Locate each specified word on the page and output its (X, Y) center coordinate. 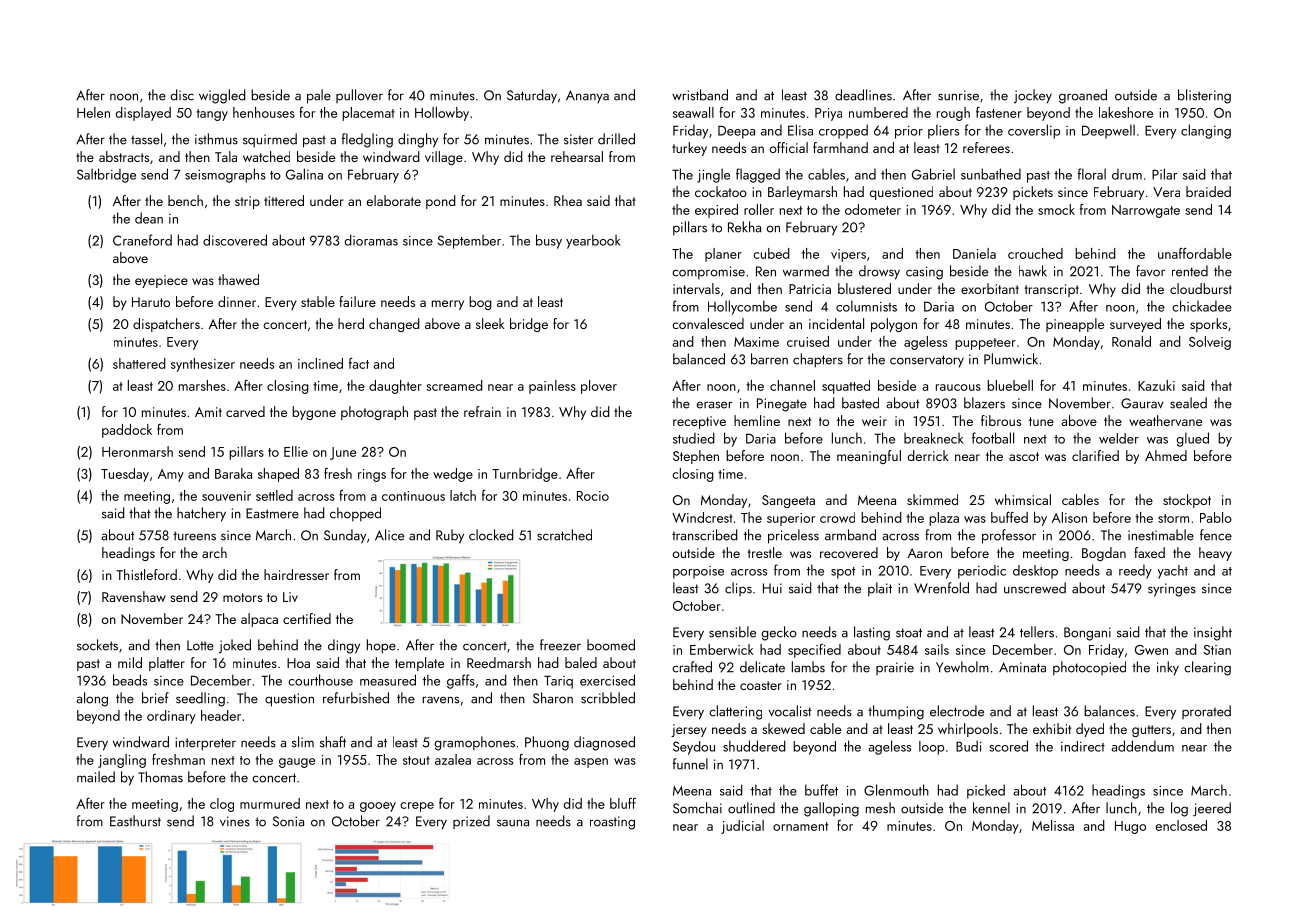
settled (274, 495)
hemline (757, 420)
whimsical (1023, 499)
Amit (208, 412)
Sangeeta (788, 501)
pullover (359, 96)
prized (471, 822)
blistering (1204, 96)
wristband (700, 95)
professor (1009, 536)
